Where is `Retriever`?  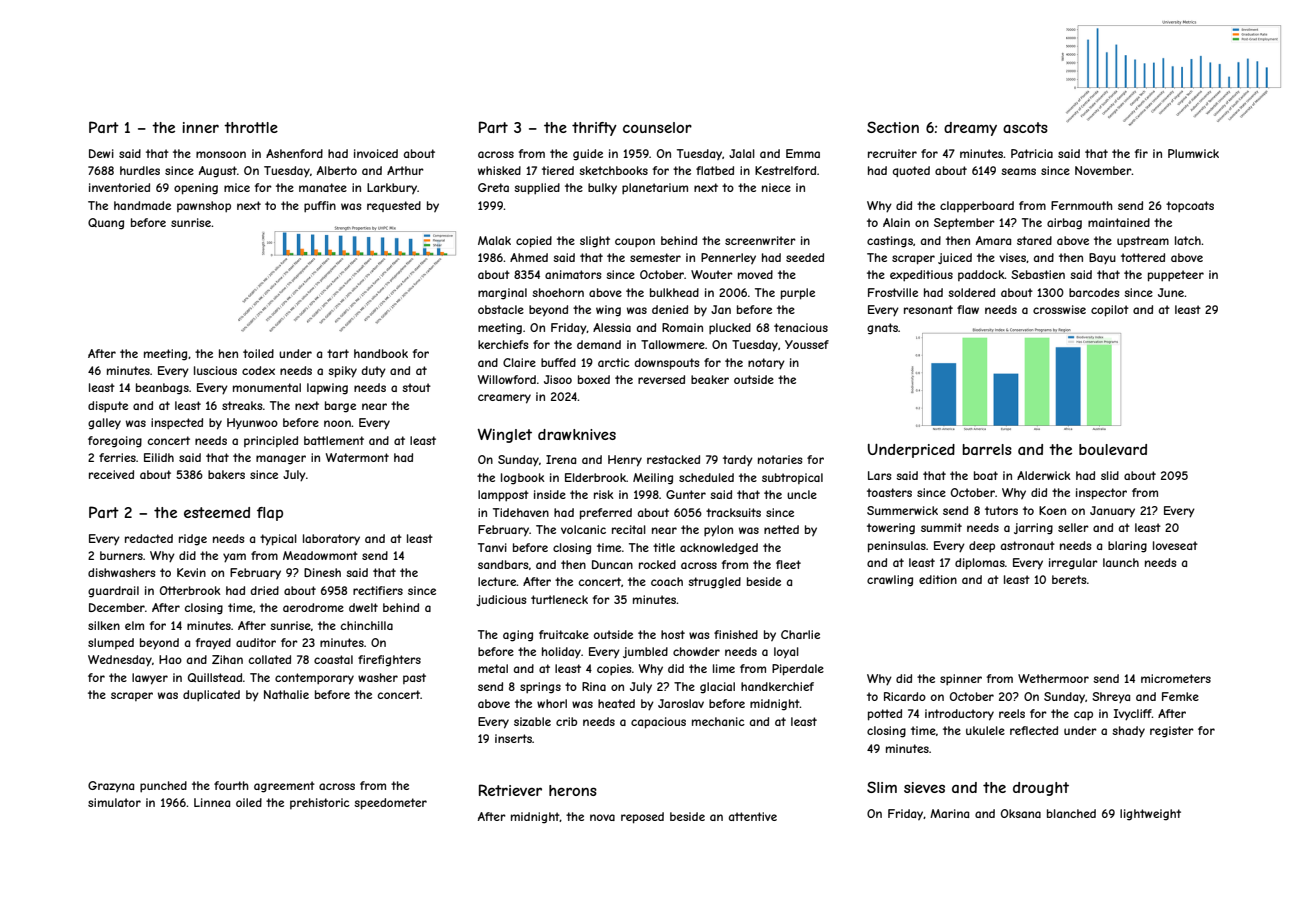
Retriever is located at coordinates (510, 790).
